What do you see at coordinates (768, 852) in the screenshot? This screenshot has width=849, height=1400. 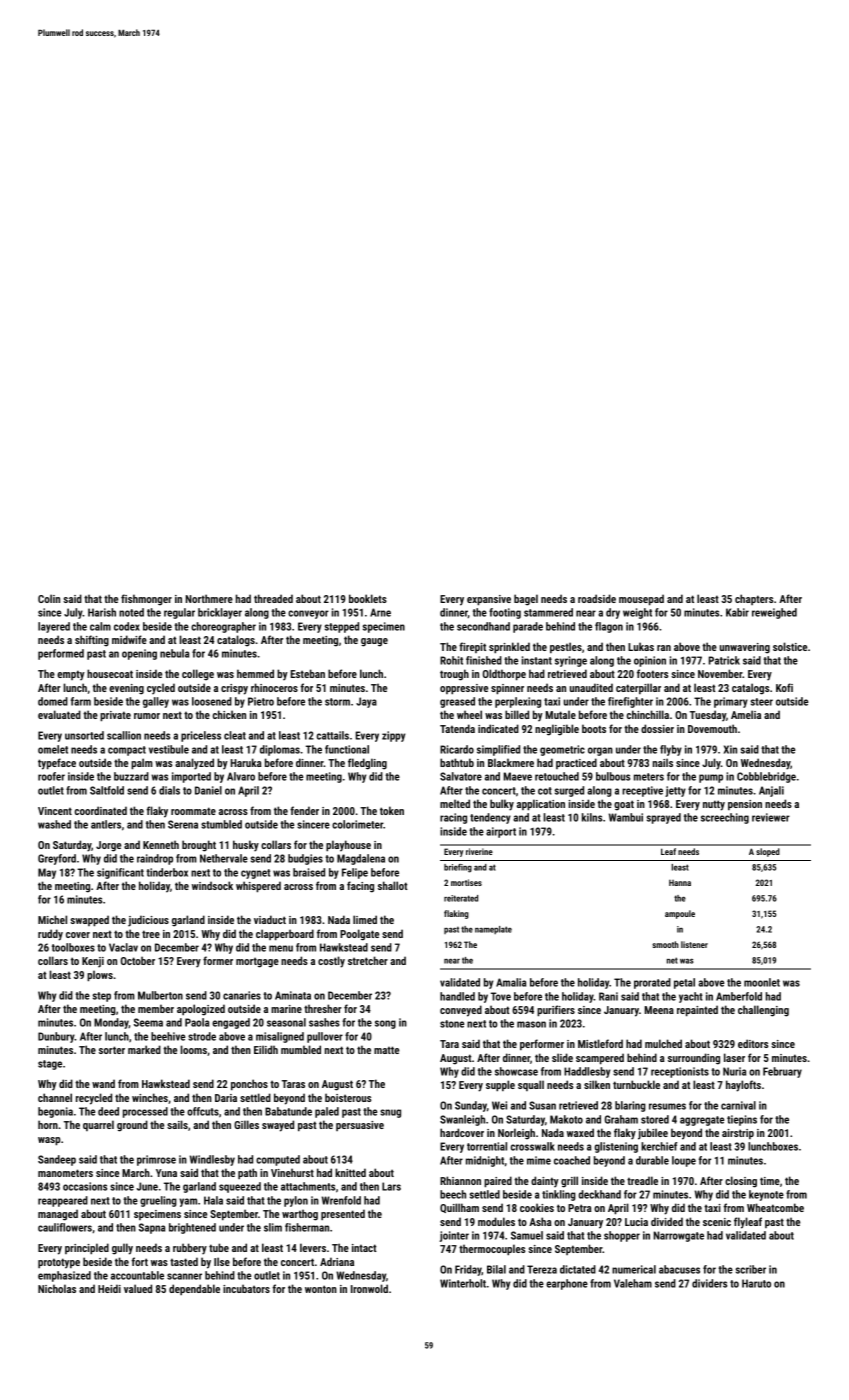 I see `sloped` at bounding box center [768, 852].
